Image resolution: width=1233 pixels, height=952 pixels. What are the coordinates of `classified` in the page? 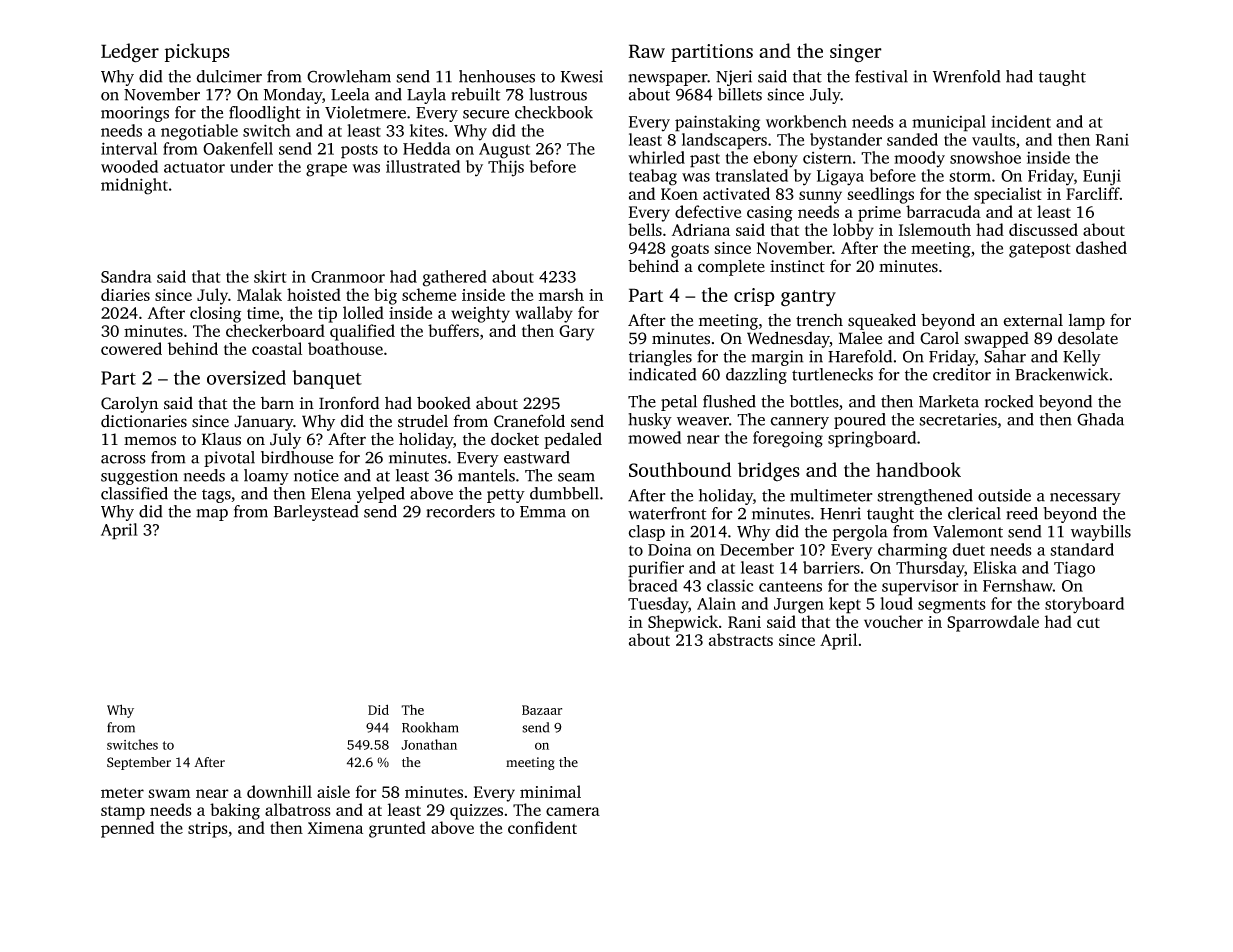 It's located at (134, 493).
